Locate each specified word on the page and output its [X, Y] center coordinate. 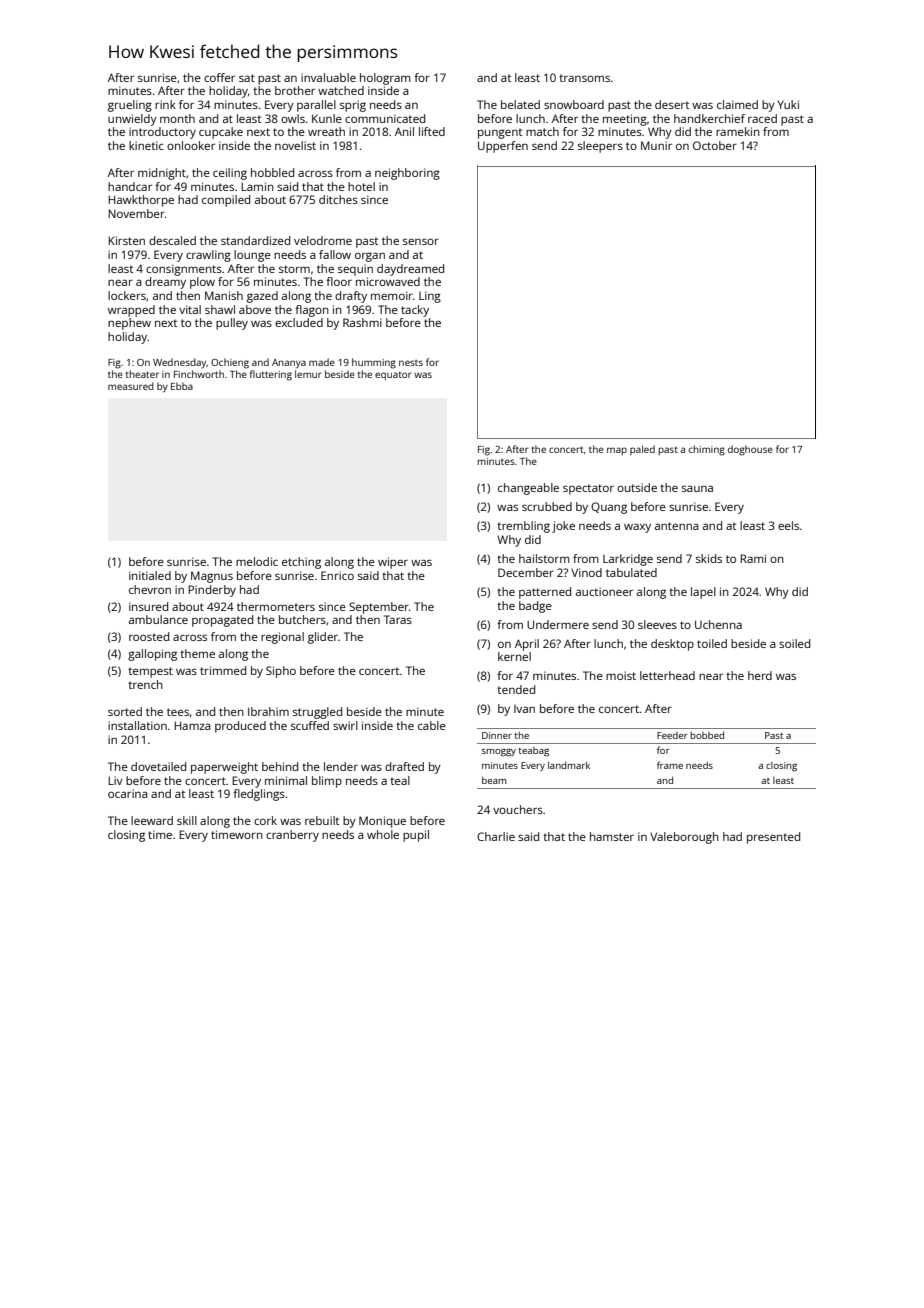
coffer [219, 77]
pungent [500, 133]
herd [760, 675]
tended [516, 689]
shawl [220, 309]
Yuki [788, 104]
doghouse [750, 450]
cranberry [292, 836]
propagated [222, 621]
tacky [415, 311]
